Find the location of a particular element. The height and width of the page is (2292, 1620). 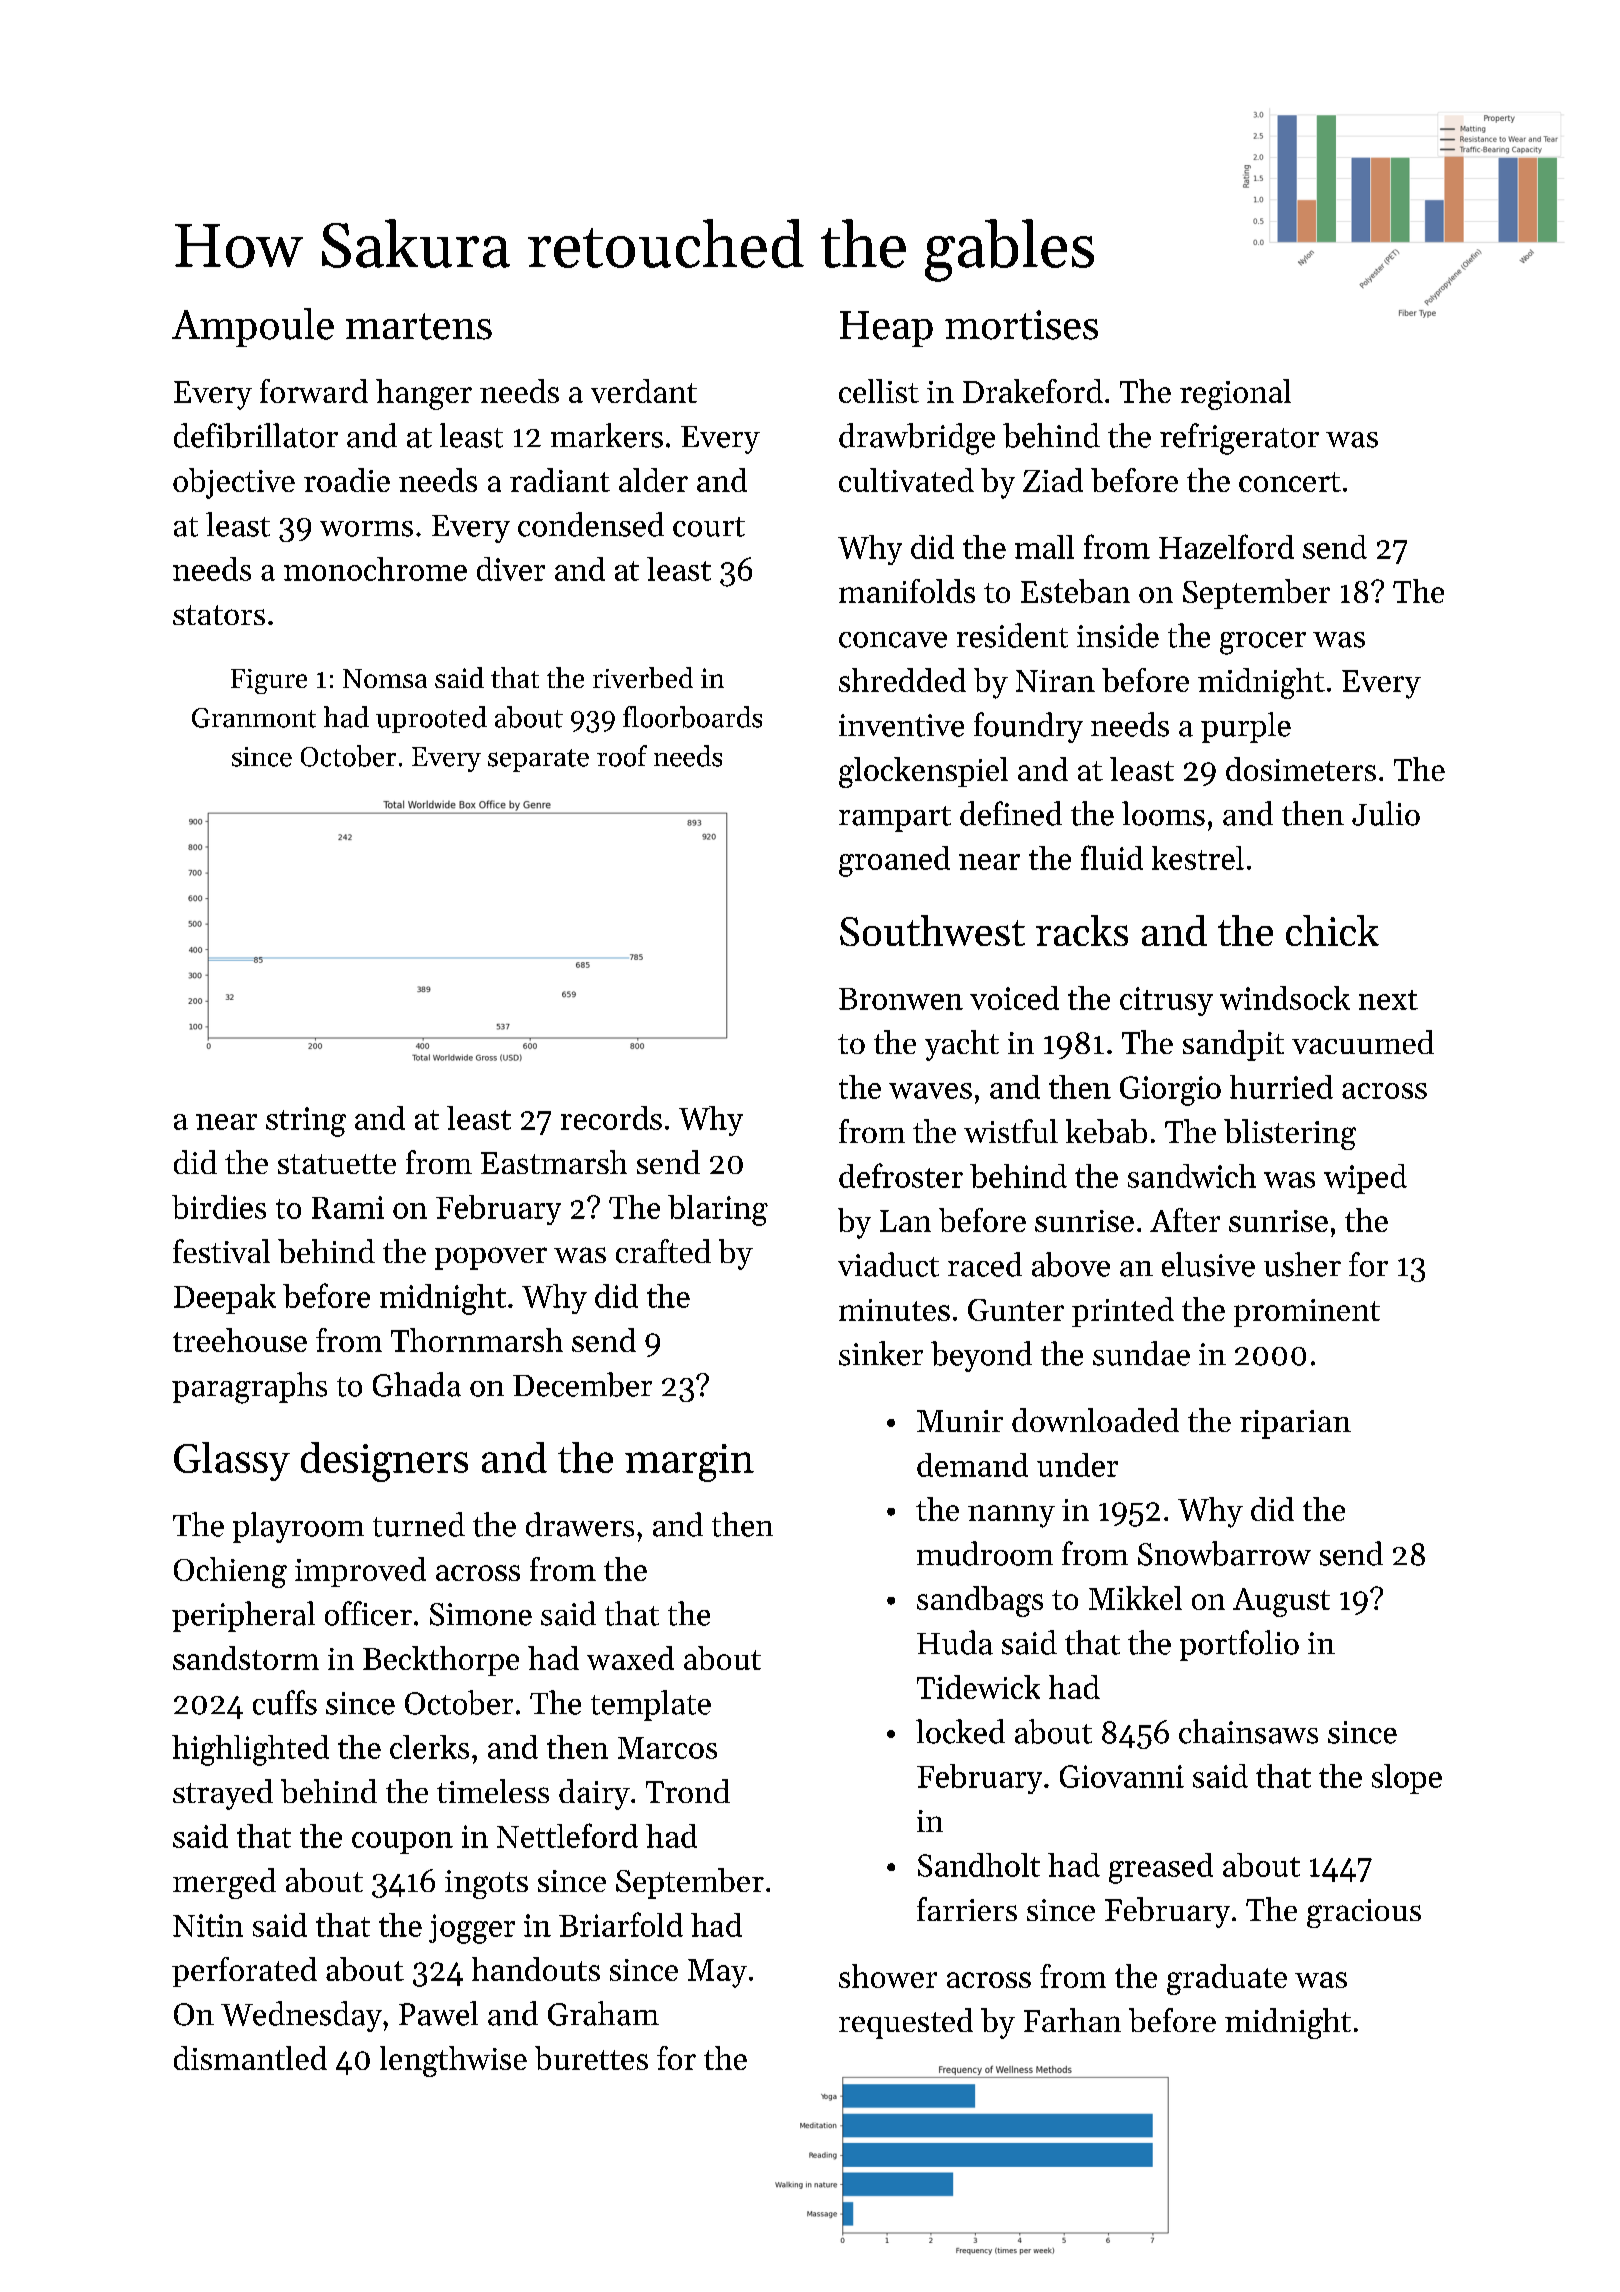

diver is located at coordinates (511, 569).
